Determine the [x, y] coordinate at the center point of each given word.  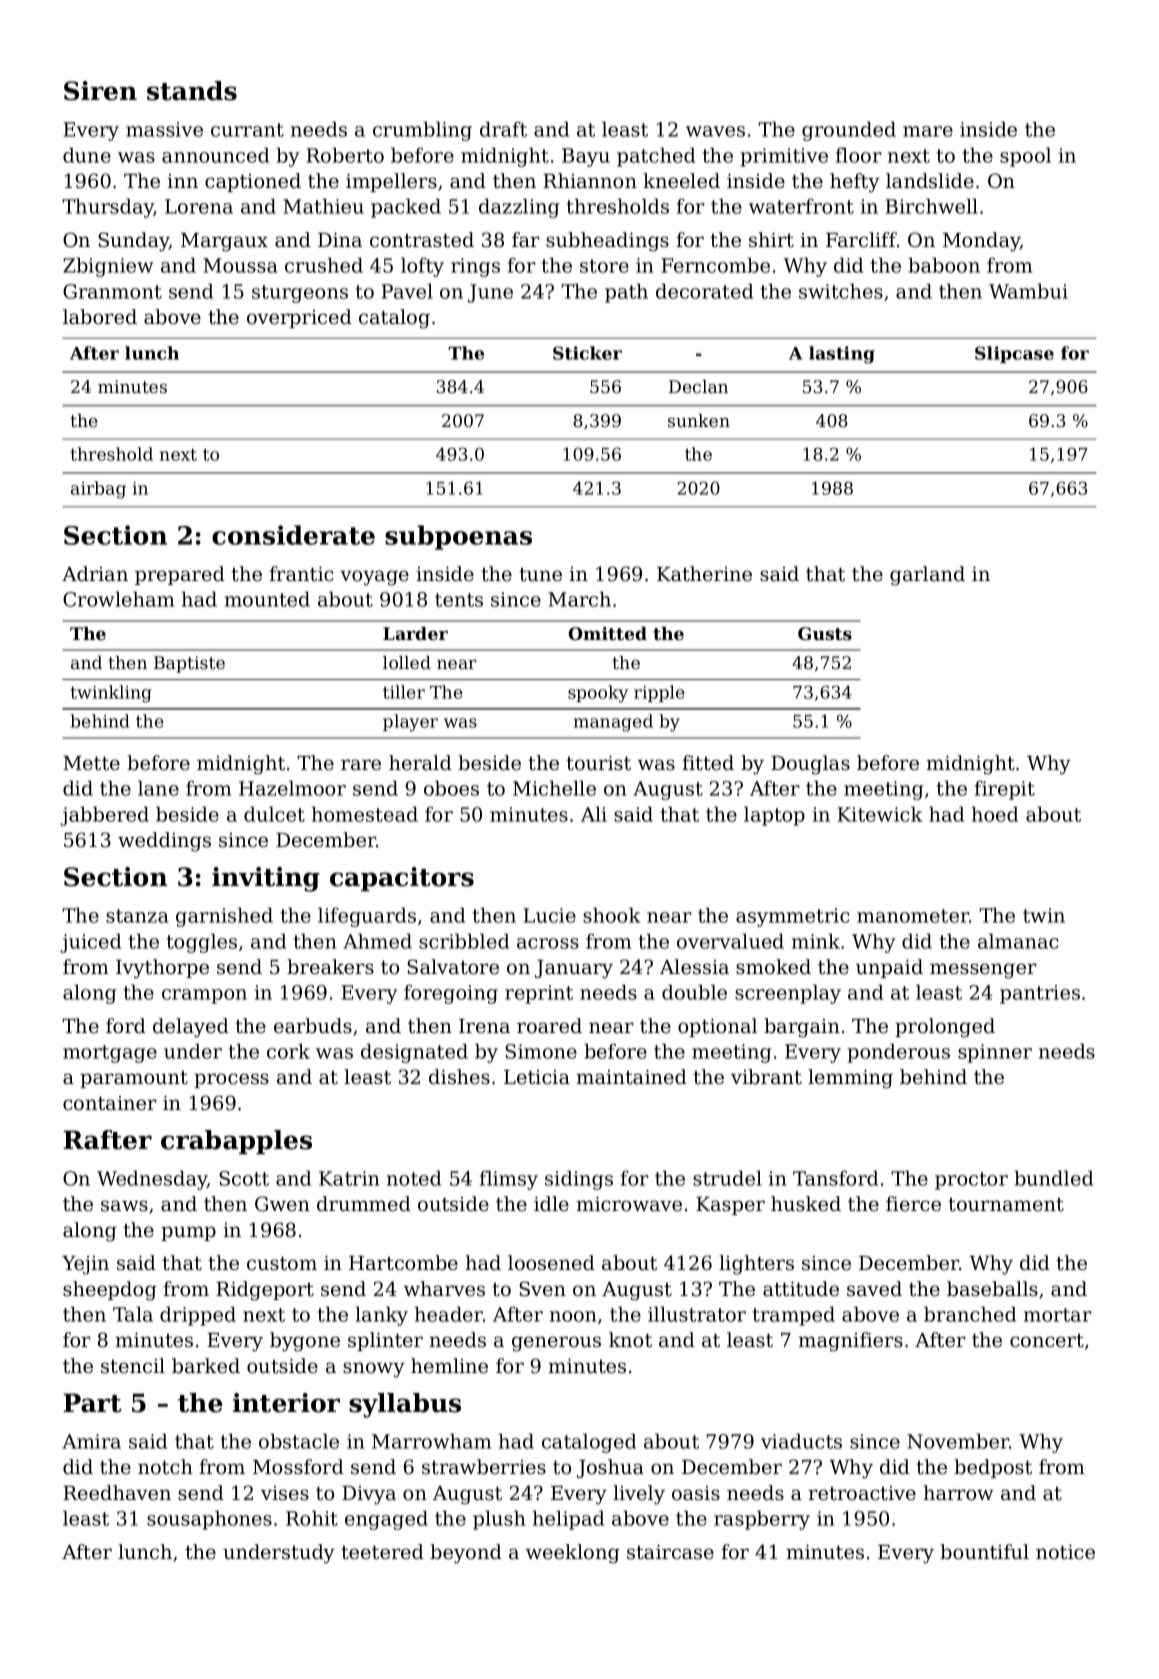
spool [1025, 157]
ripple [659, 693]
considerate [293, 535]
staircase [670, 1552]
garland [927, 576]
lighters [756, 1265]
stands [192, 91]
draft [503, 129]
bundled [1053, 1178]
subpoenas [458, 537]
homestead [365, 814]
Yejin [85, 1265]
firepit [1005, 790]
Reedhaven [117, 1493]
